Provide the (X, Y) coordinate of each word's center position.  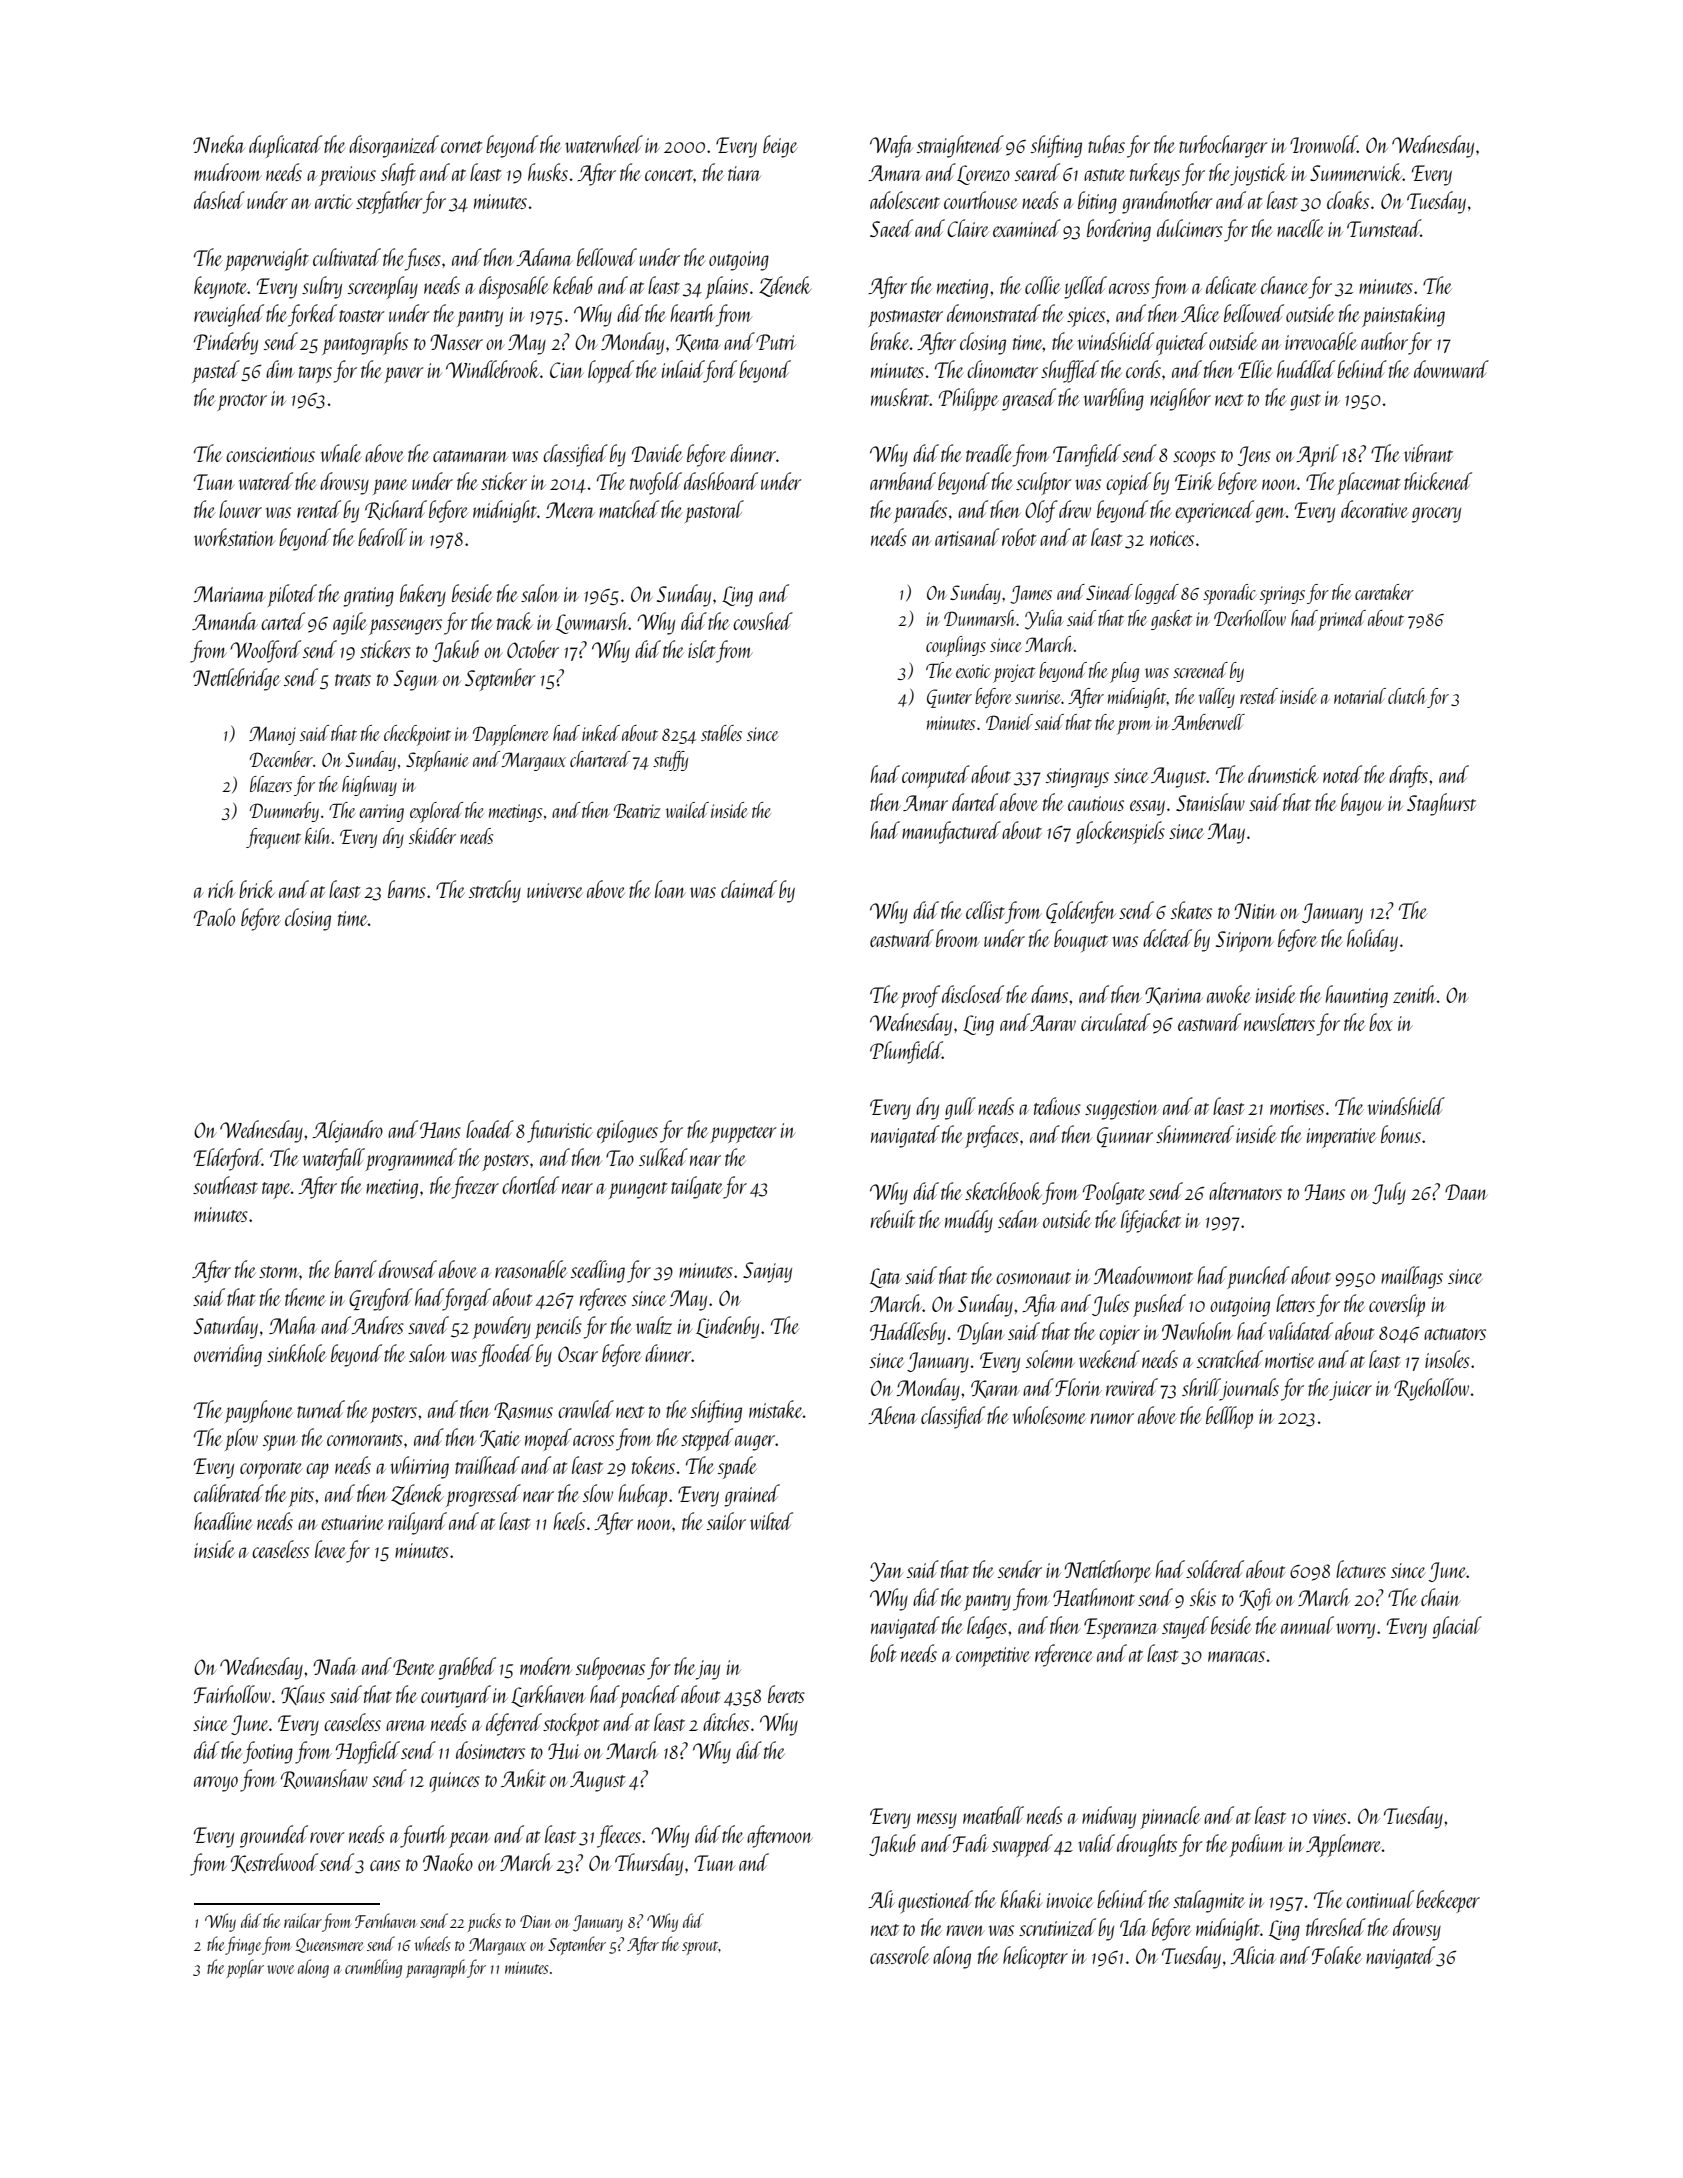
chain (1440, 1597)
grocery (1436, 515)
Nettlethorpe (1107, 1571)
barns (407, 889)
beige (780, 146)
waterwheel (604, 144)
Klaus (303, 1695)
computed (936, 776)
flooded (506, 1355)
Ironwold (1323, 144)
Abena (892, 1415)
